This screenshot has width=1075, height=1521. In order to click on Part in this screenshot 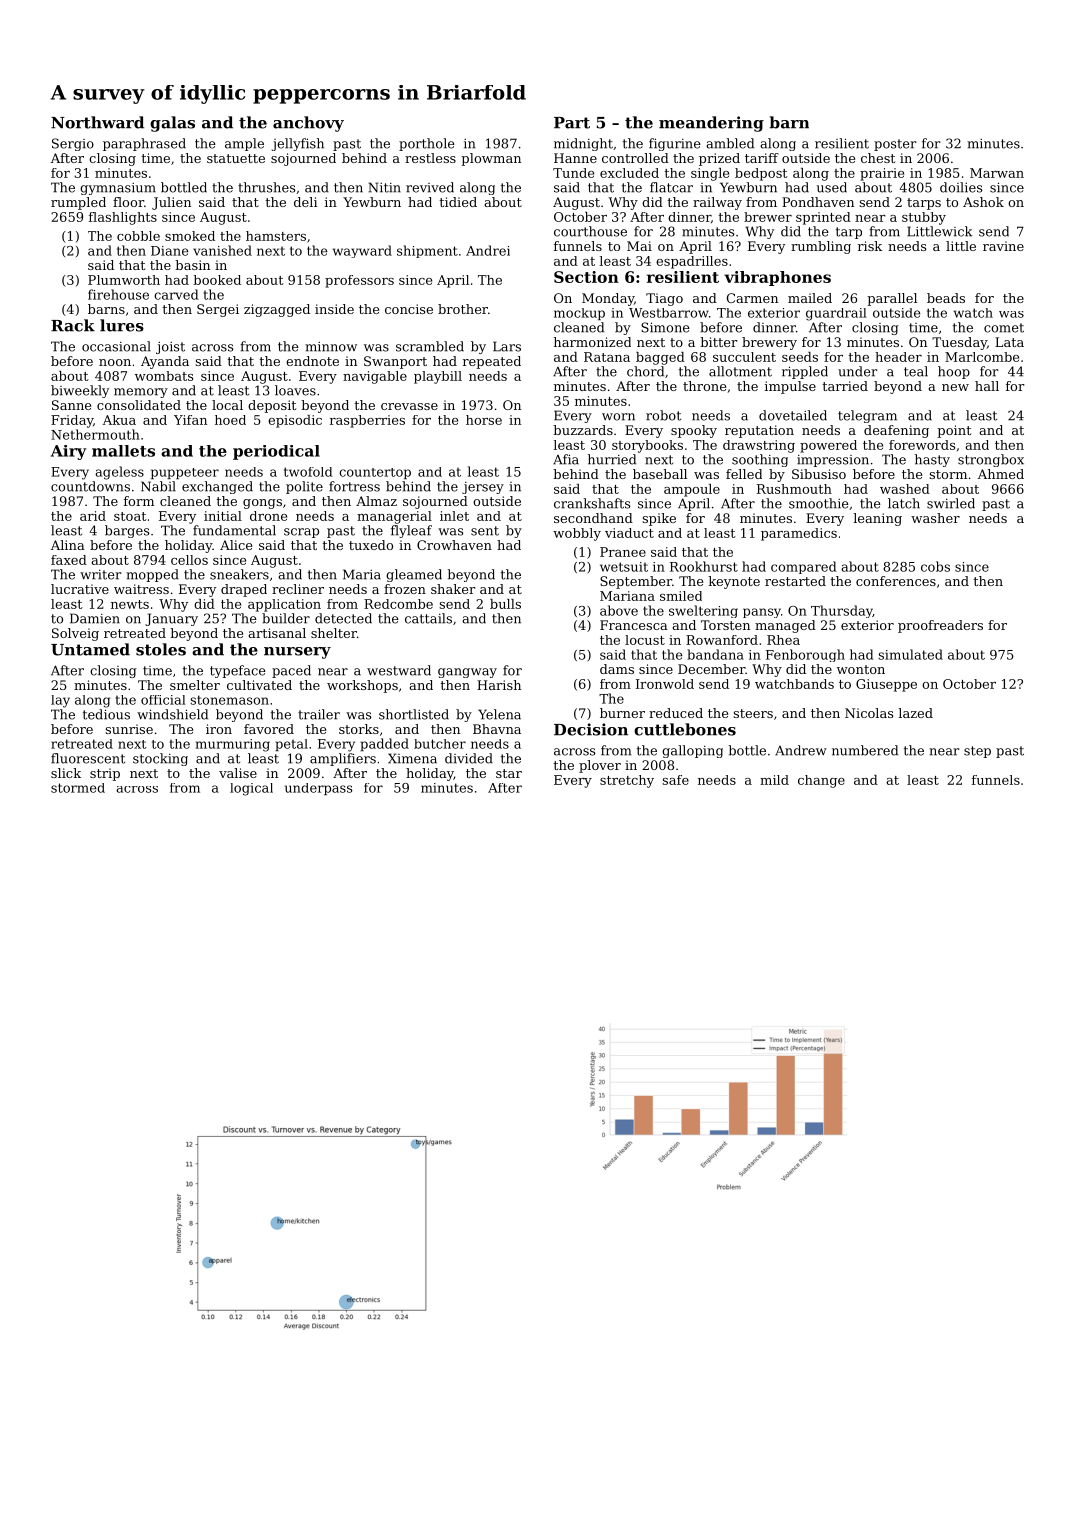, I will do `click(572, 123)`.
